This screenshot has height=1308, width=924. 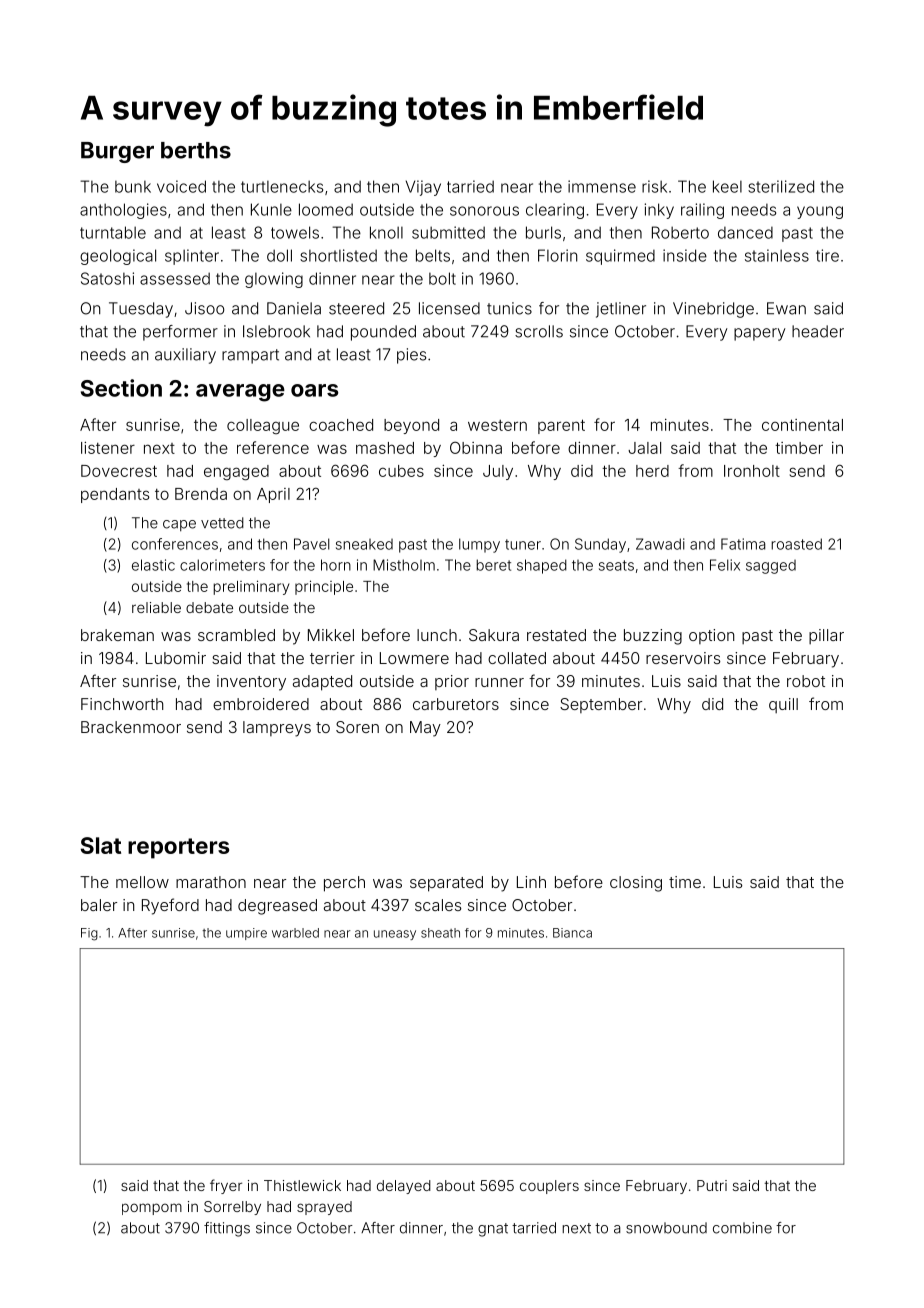 I want to click on doll, so click(x=279, y=255).
